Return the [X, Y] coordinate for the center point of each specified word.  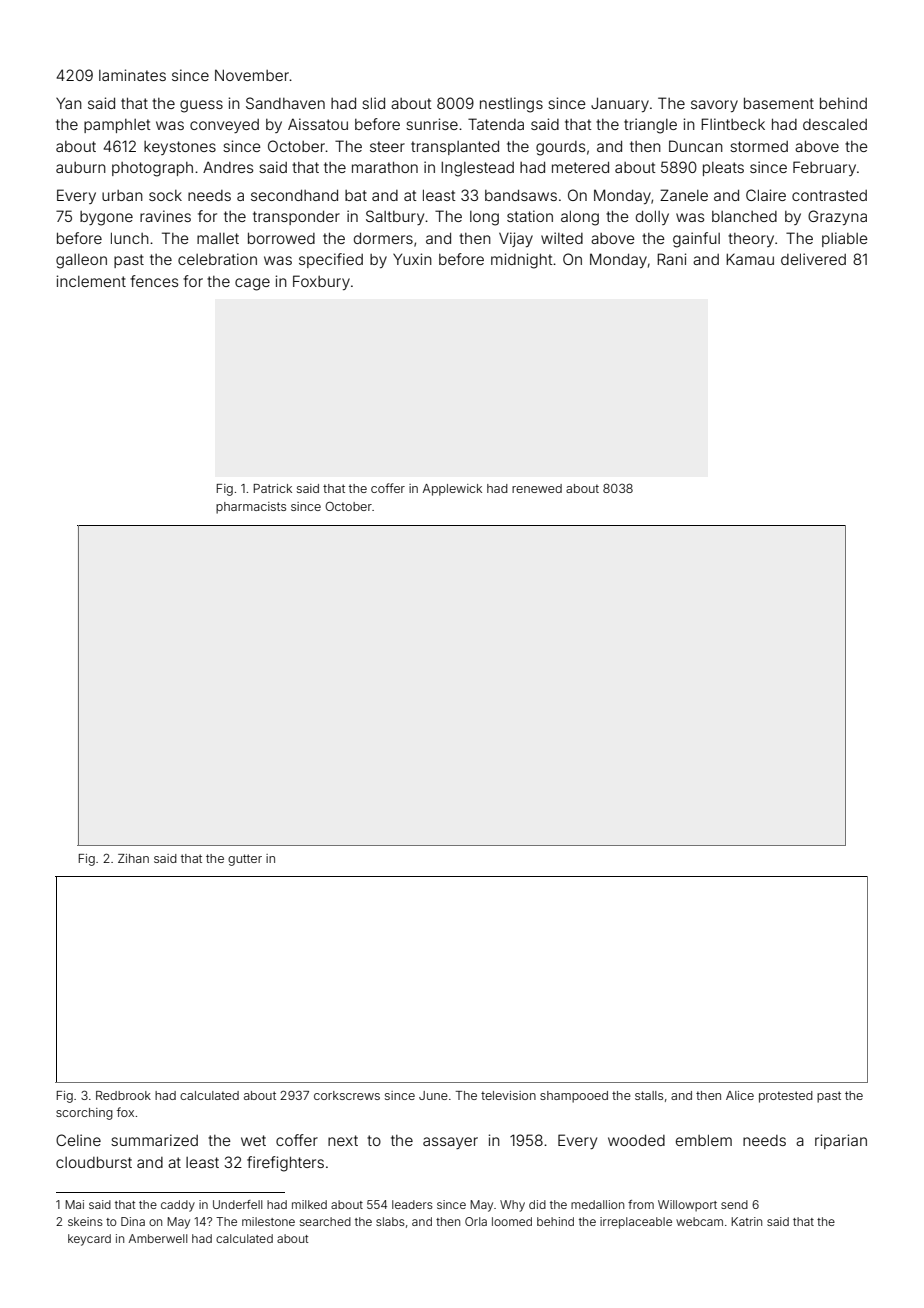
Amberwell [158, 1238]
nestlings [511, 105]
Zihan [133, 858]
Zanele [684, 195]
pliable [845, 239]
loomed [512, 1221]
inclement [91, 281]
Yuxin [412, 259]
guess [201, 106]
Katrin [746, 1221]
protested [786, 1097]
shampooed [574, 1097]
